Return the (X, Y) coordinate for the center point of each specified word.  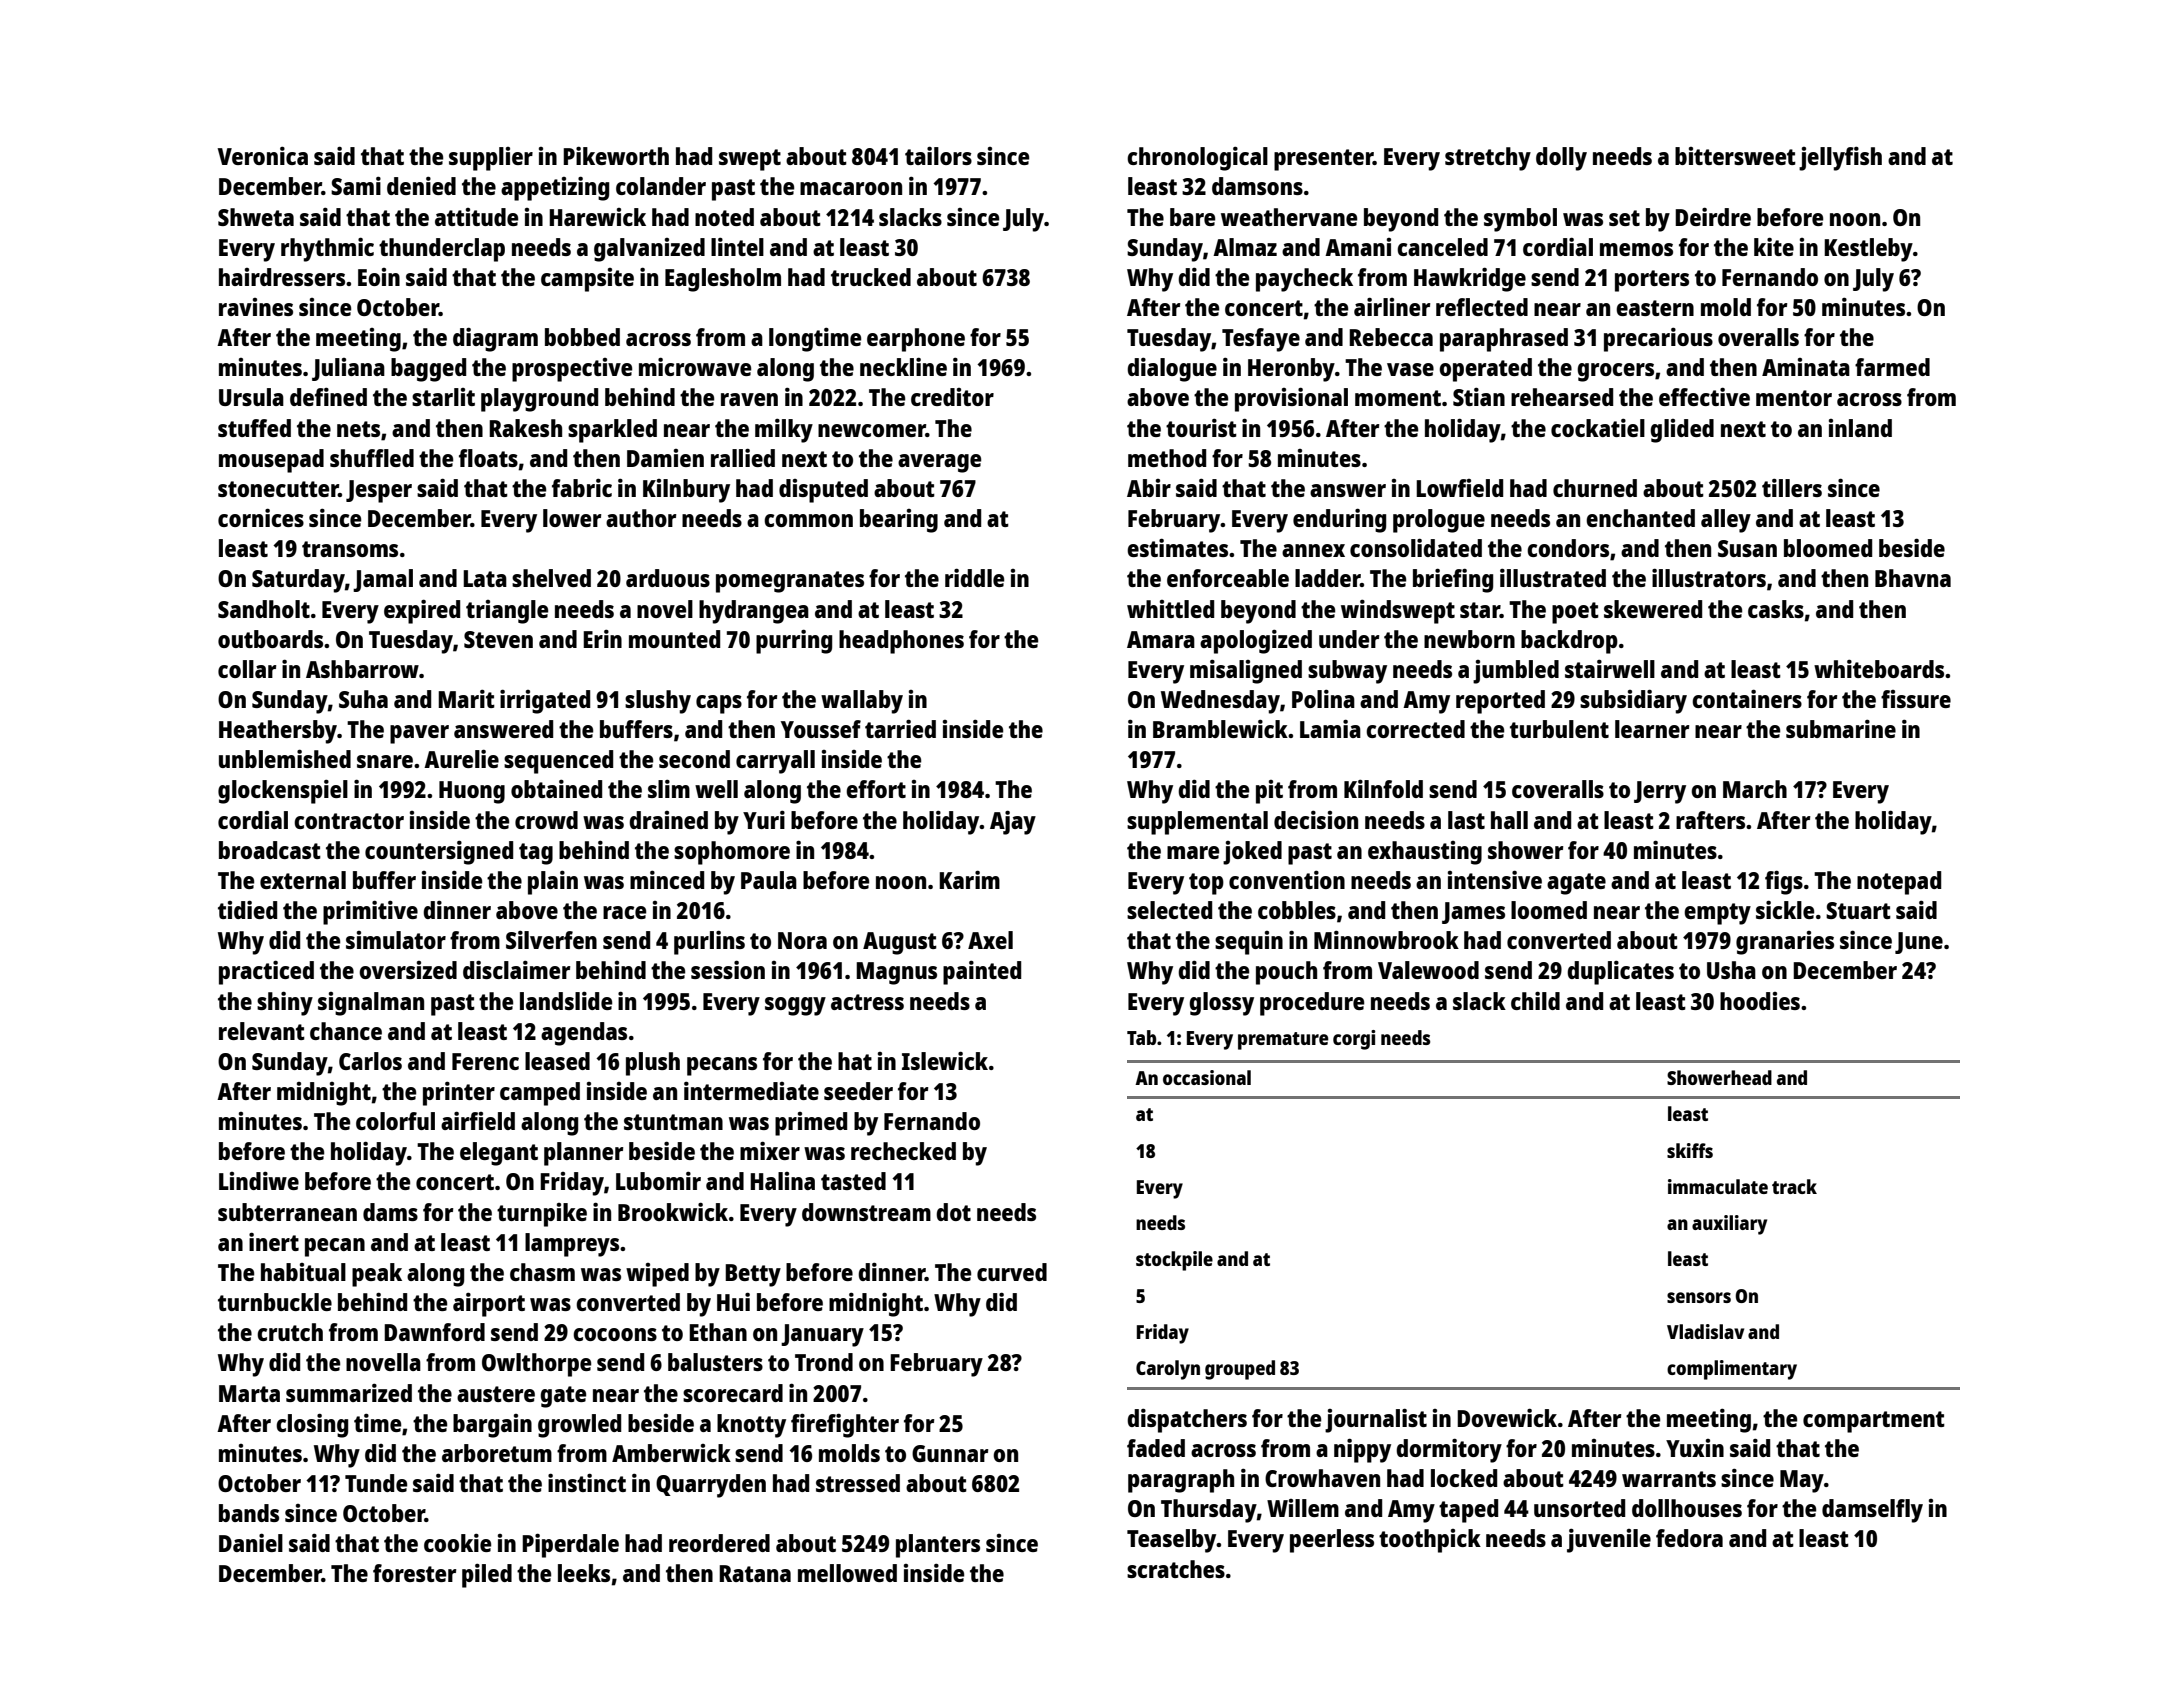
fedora (1689, 1538)
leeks (584, 1573)
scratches (1176, 1569)
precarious (1658, 339)
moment (1398, 398)
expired (422, 611)
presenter (1323, 160)
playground (539, 400)
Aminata (1806, 367)
